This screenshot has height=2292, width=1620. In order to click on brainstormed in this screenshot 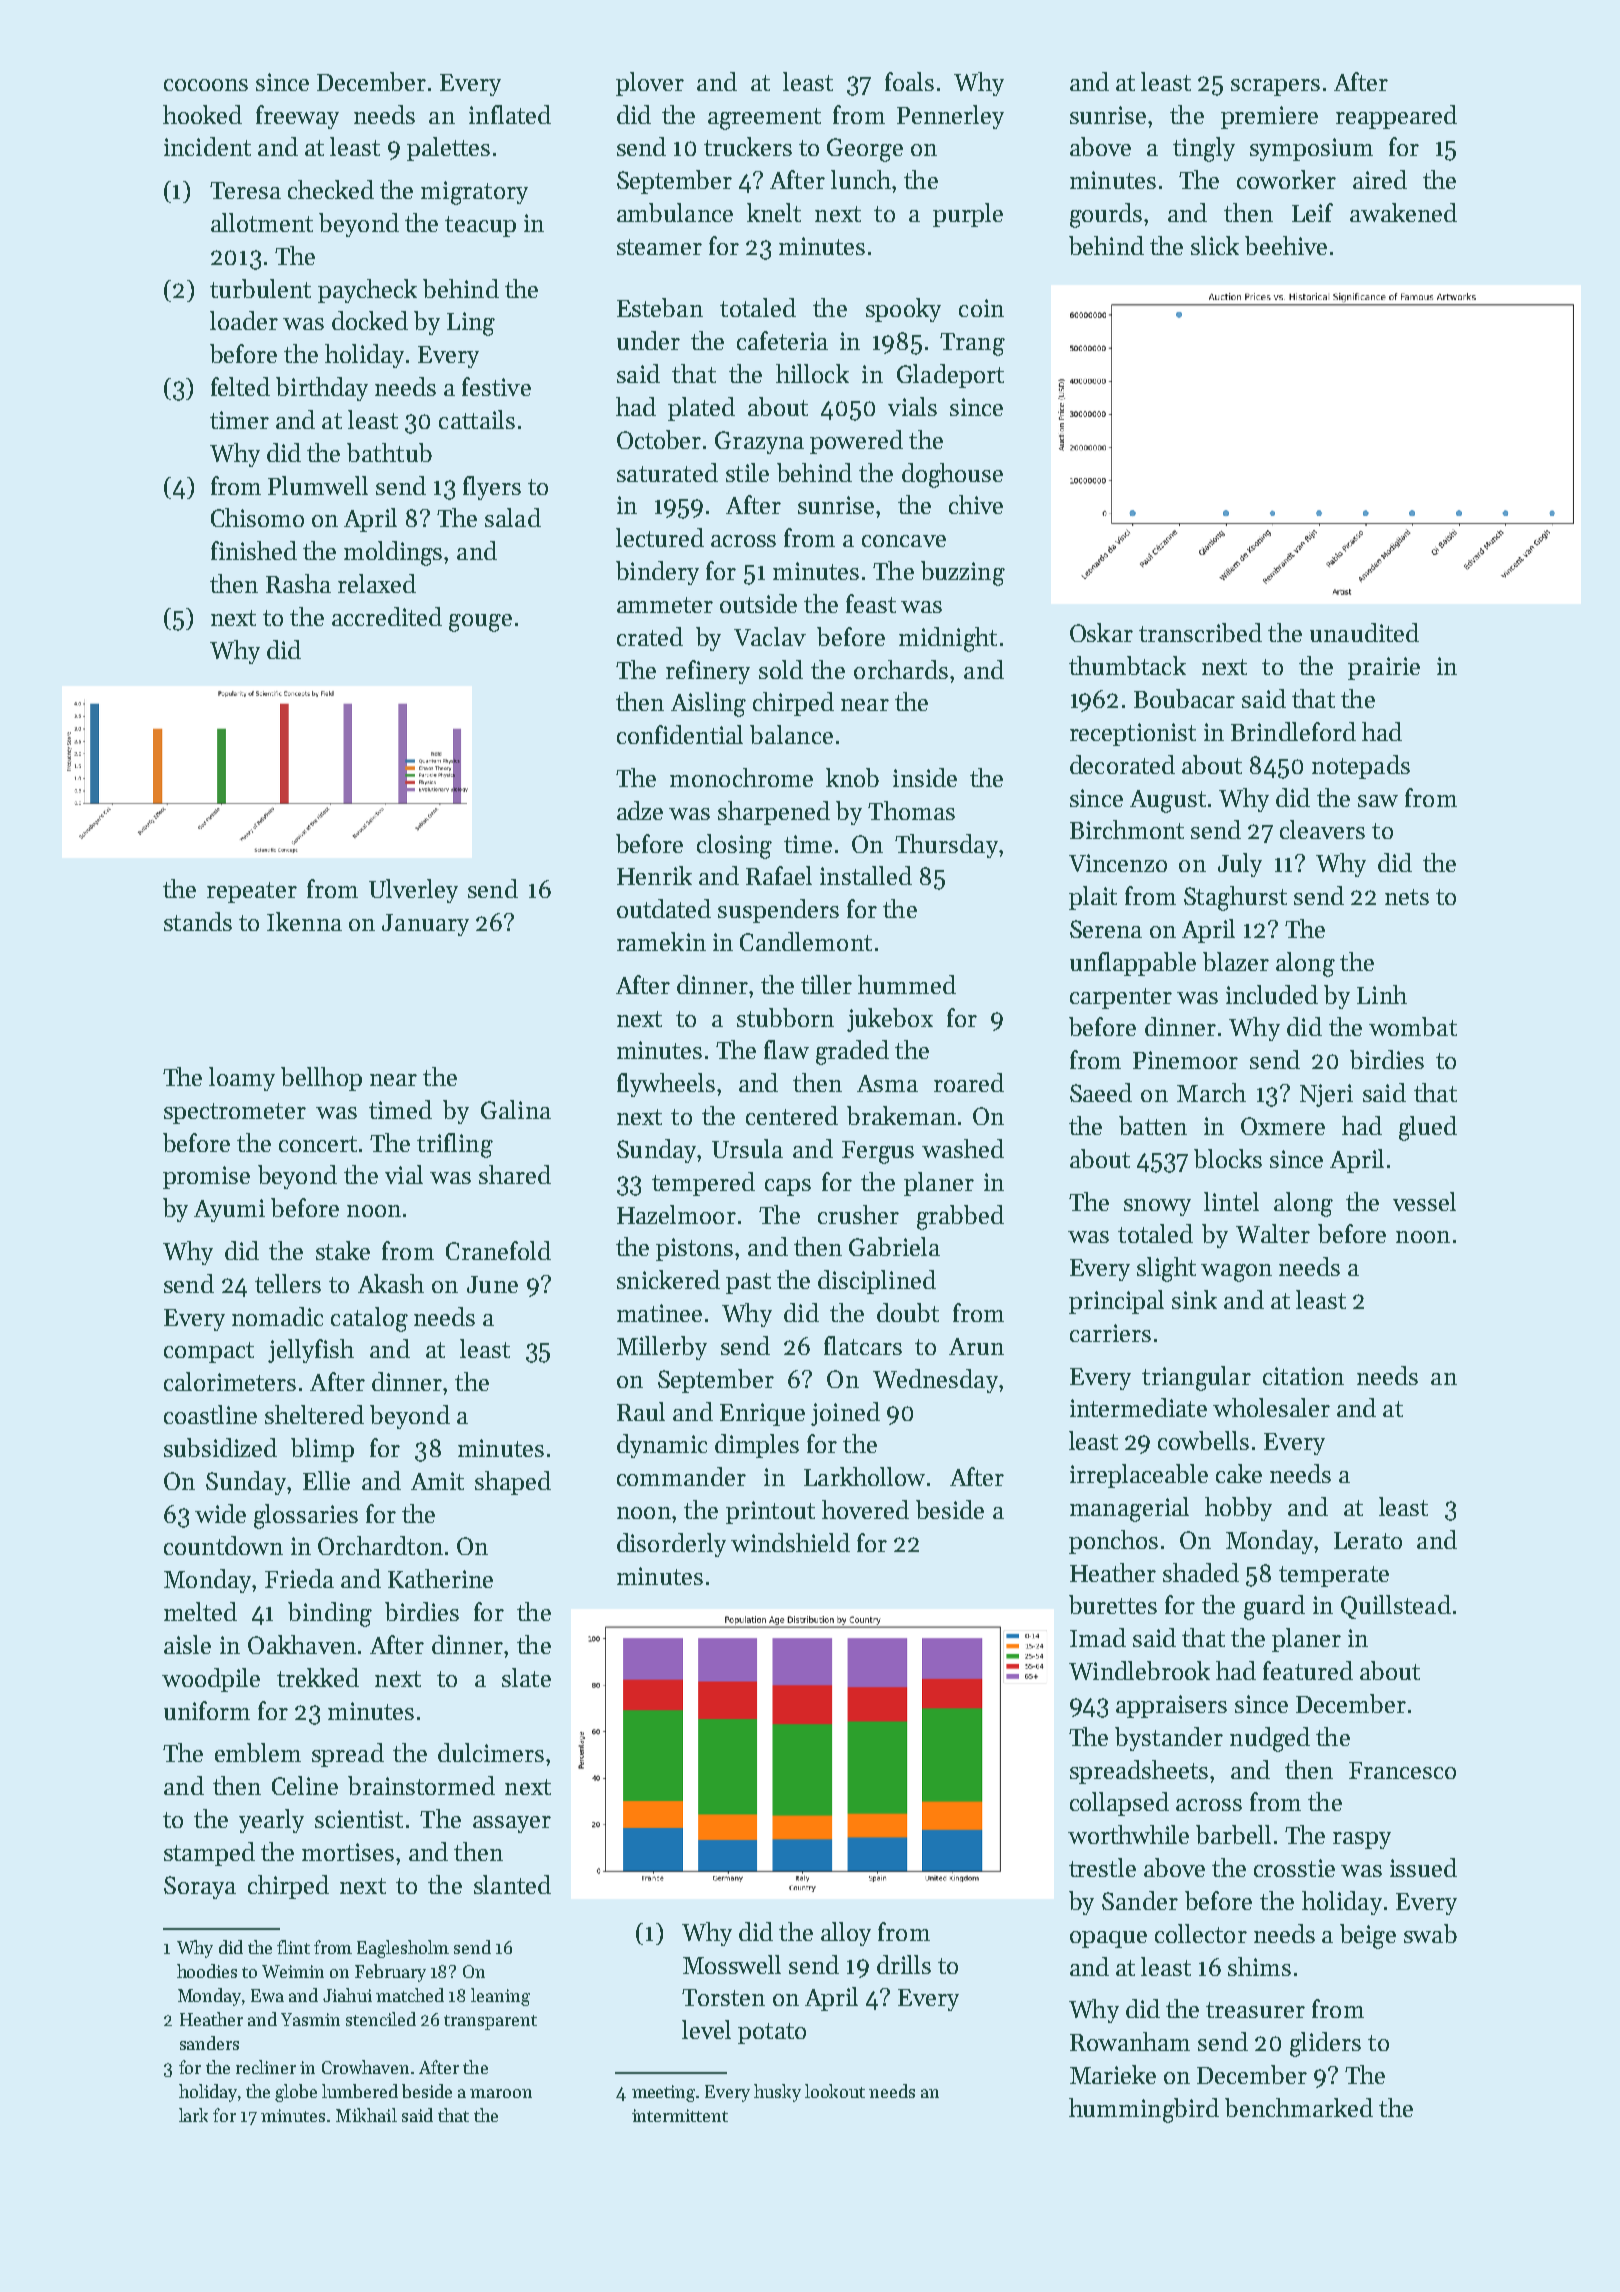, I will do `click(421, 1785)`.
